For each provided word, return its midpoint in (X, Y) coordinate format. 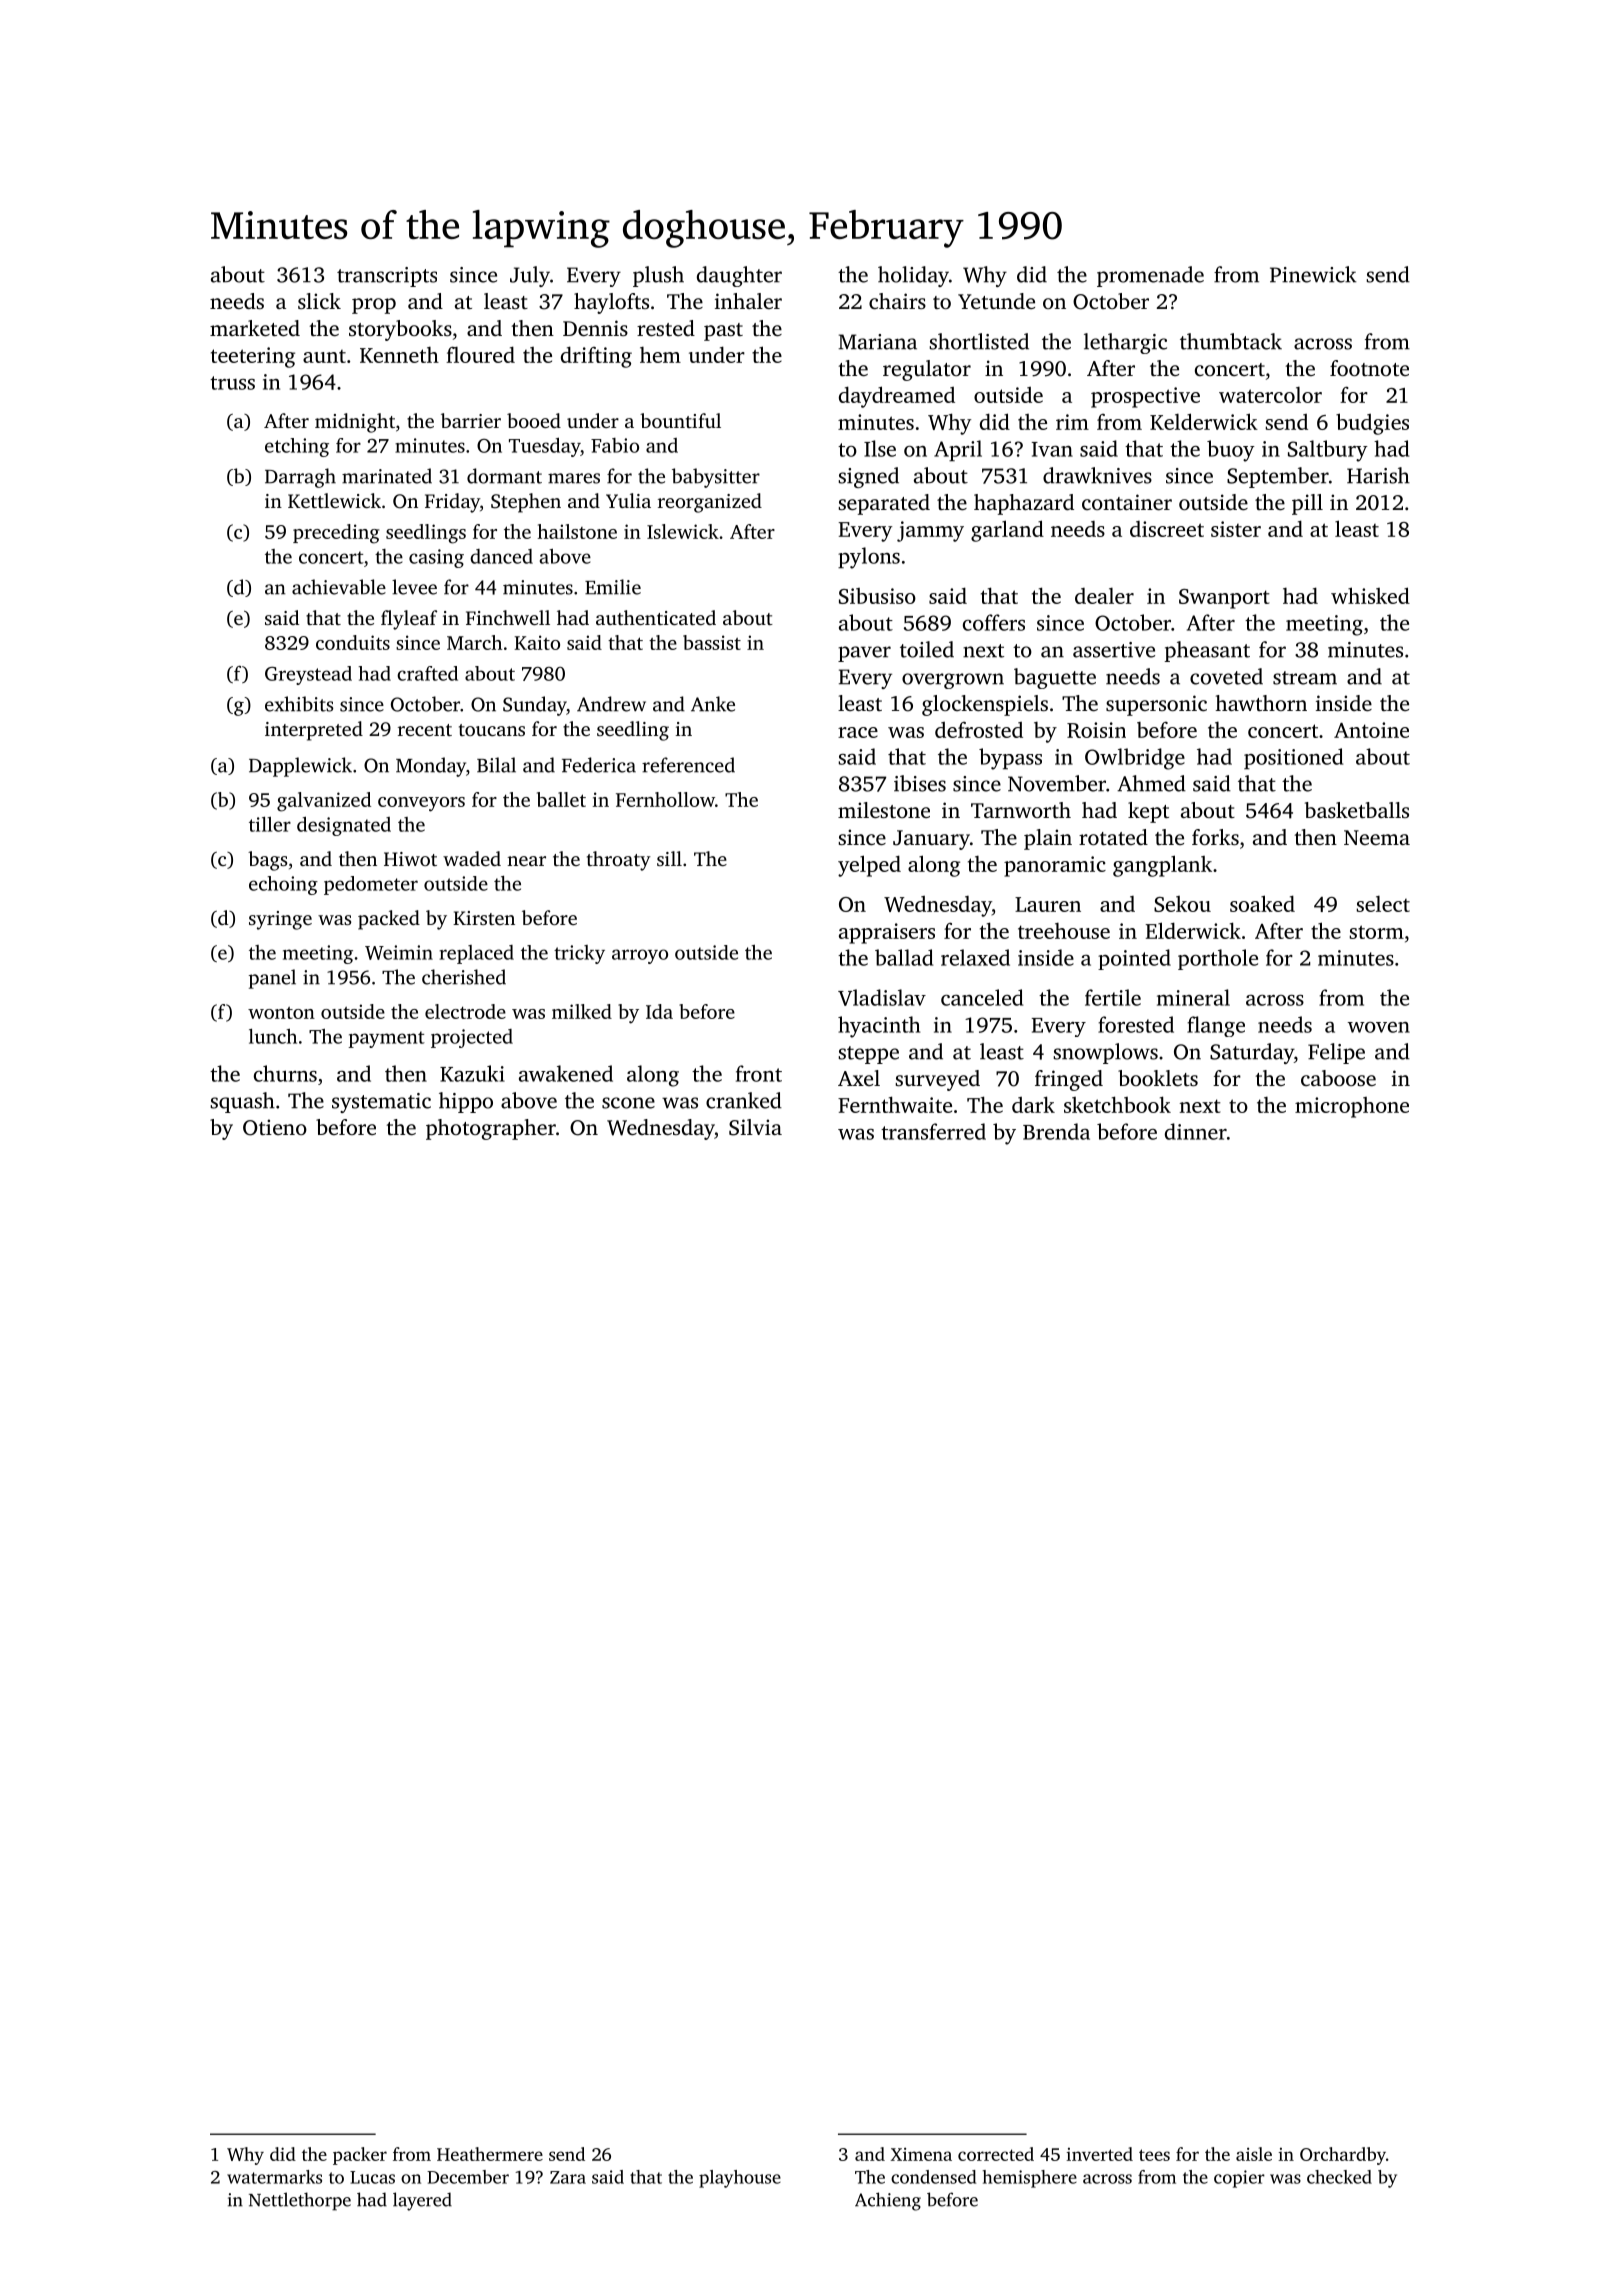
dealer (1104, 596)
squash (242, 1102)
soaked (1262, 903)
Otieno (275, 1127)
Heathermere (490, 2154)
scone (628, 1103)
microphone (1352, 1107)
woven (1379, 1027)
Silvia (755, 1127)
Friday (452, 503)
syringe (280, 920)
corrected (996, 2154)
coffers (994, 622)
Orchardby (1343, 2156)
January (931, 840)
